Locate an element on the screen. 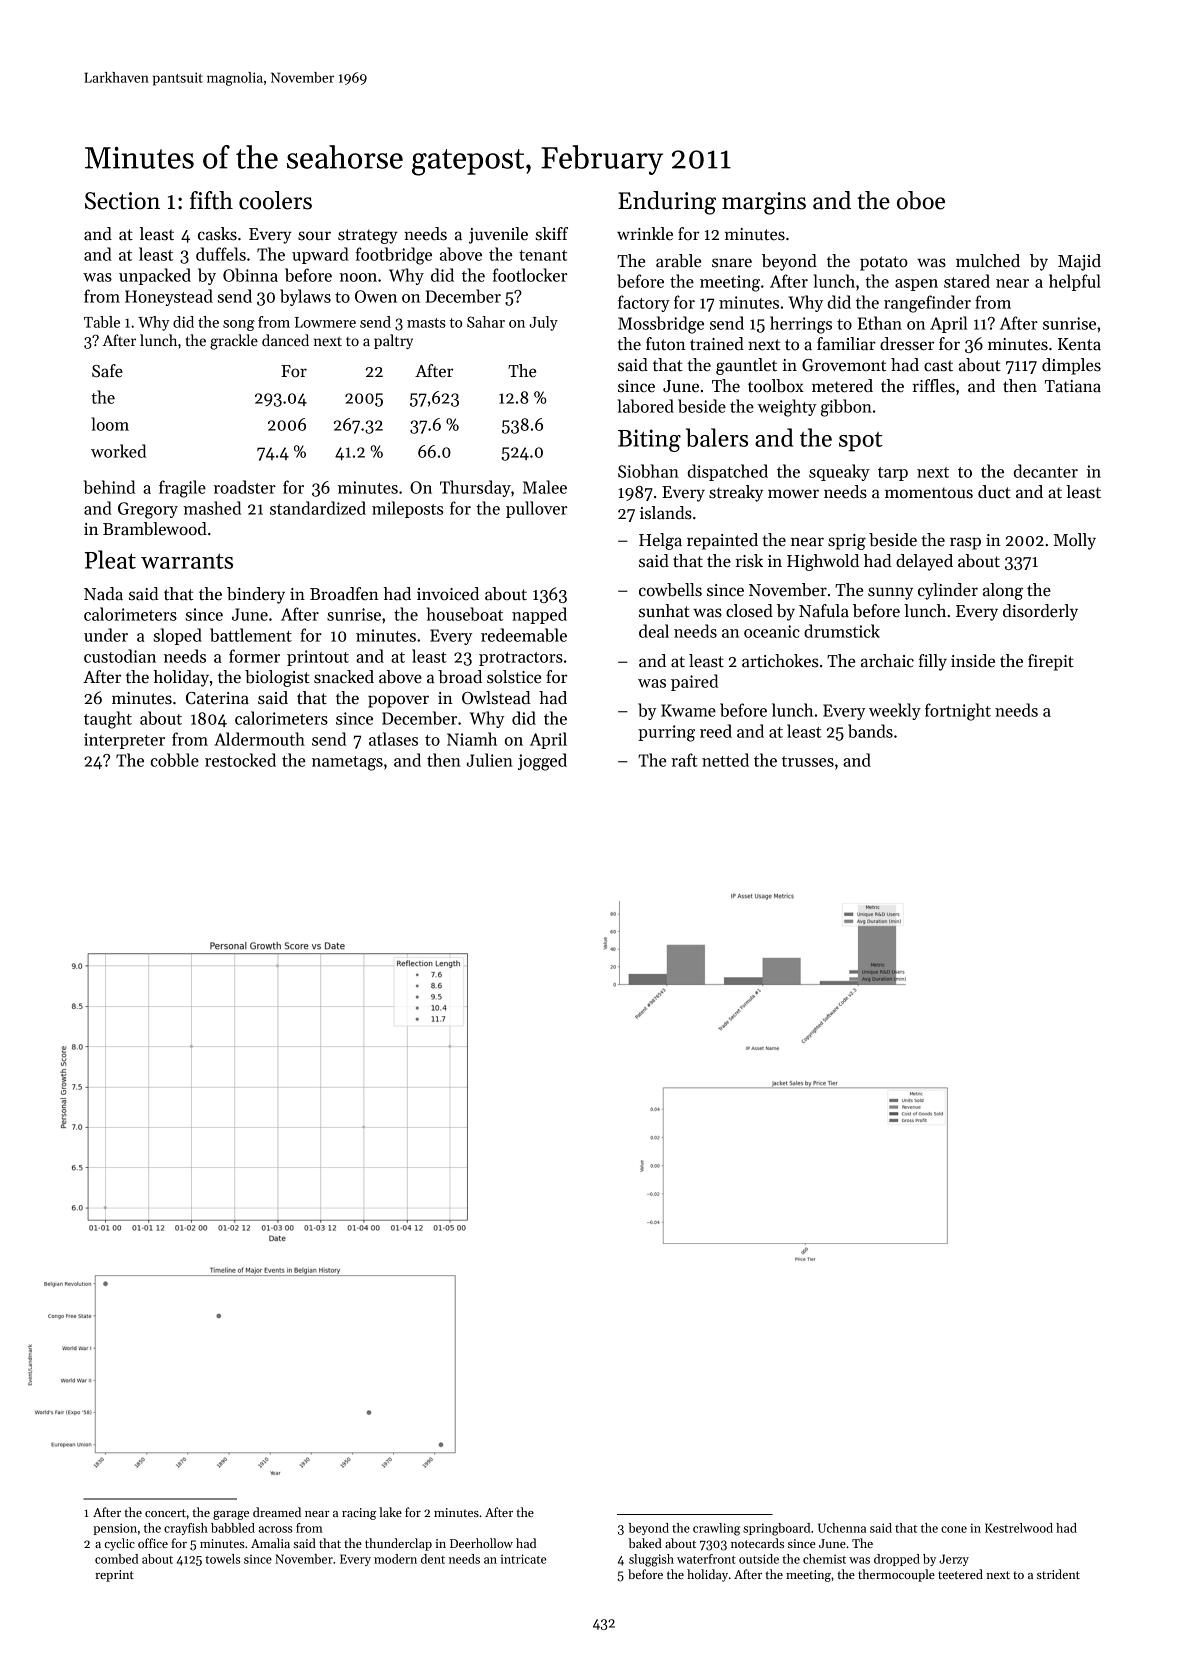  footbridge is located at coordinates (394, 256).
